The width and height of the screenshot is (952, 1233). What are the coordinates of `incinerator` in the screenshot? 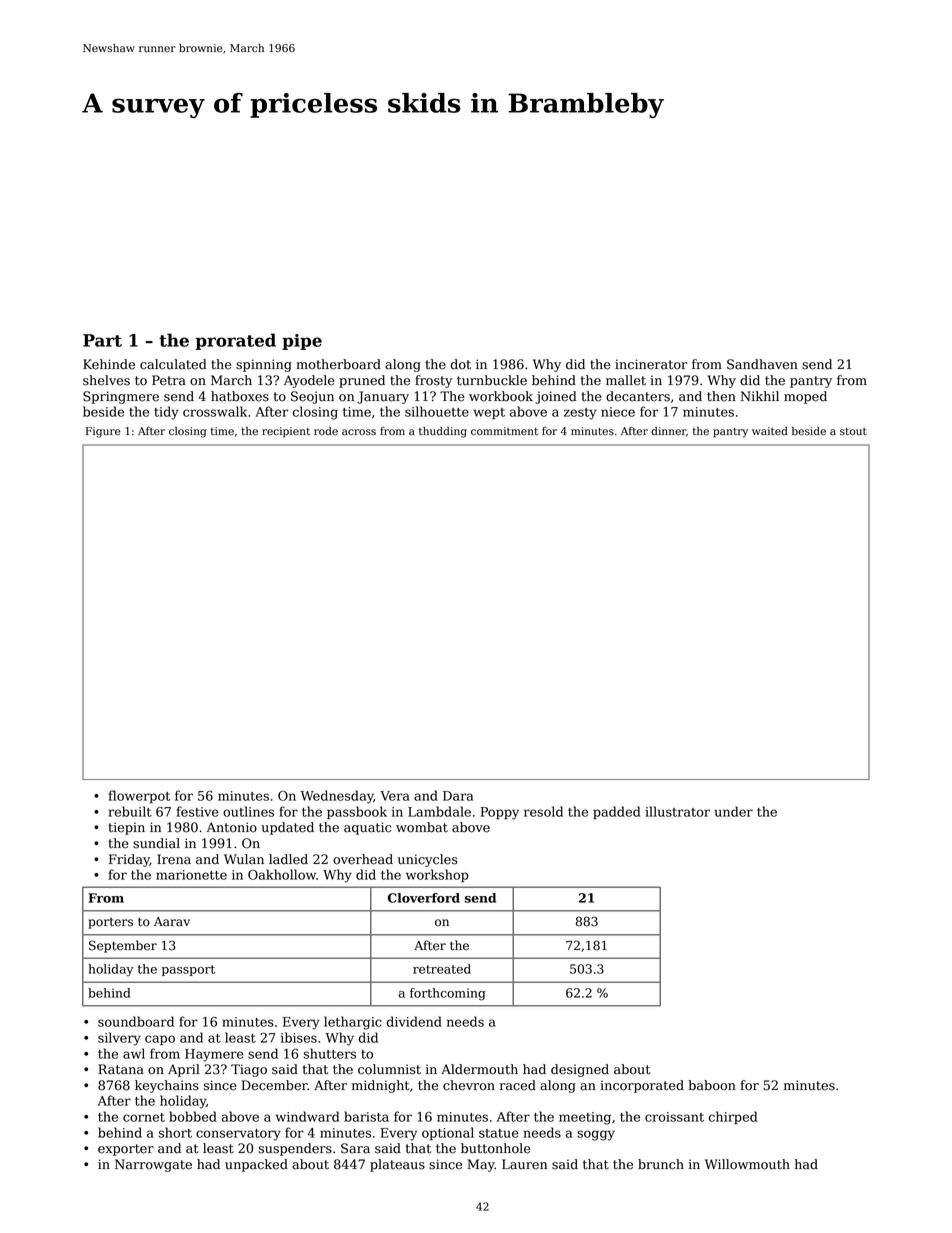 It's located at (651, 364).
